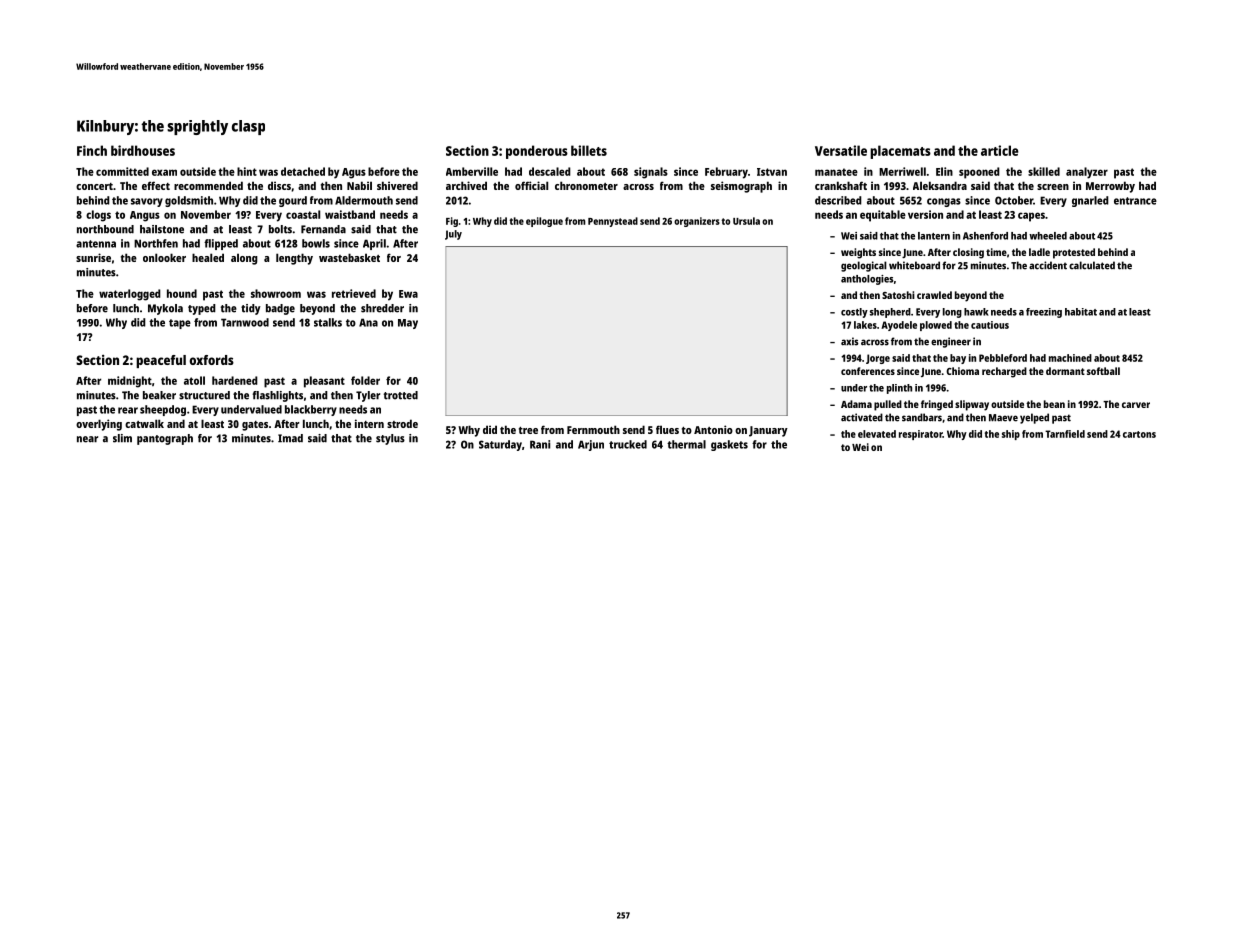 The height and width of the screenshot is (952, 1233). I want to click on Tarnwood, so click(245, 322).
